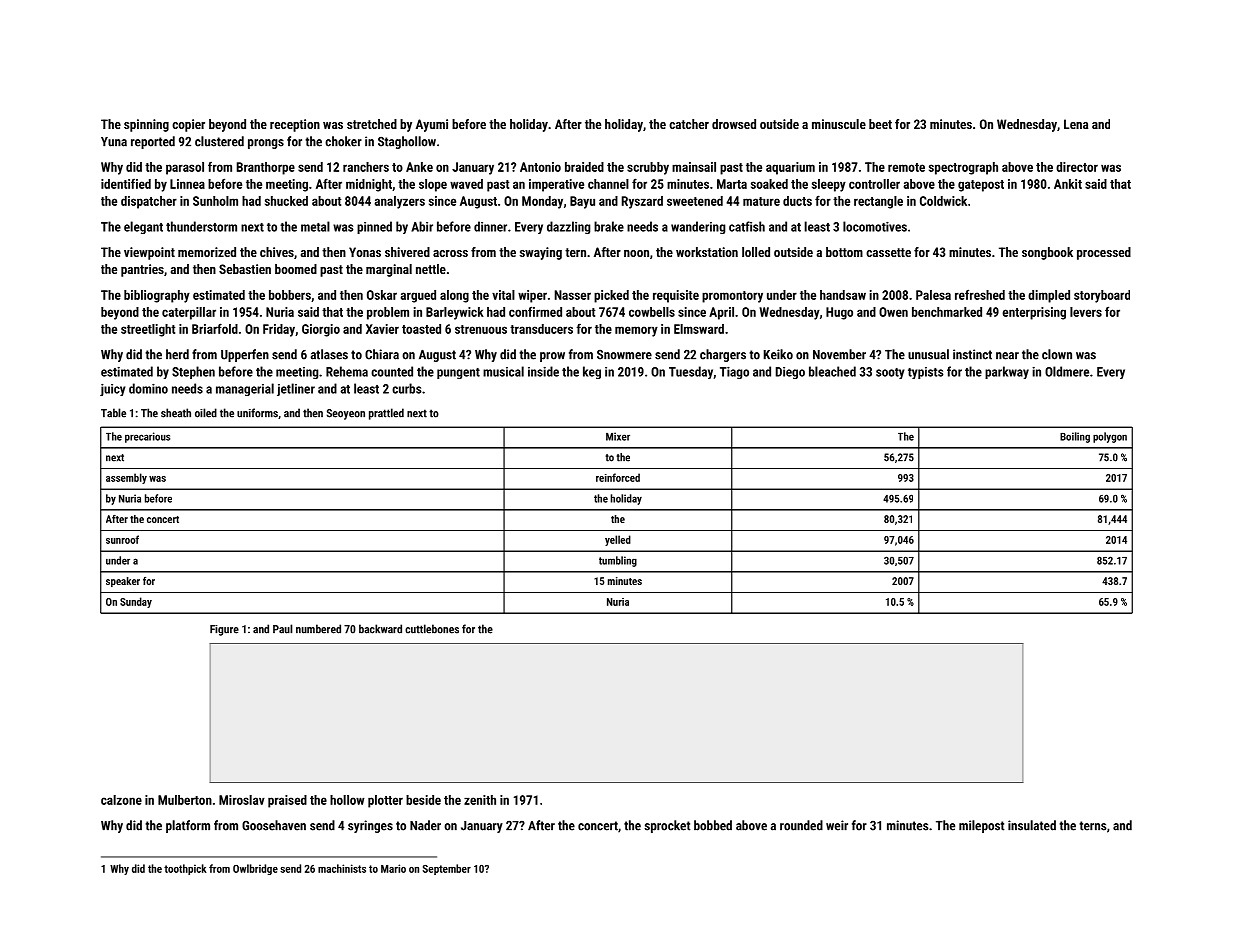 This document has height=952, width=1233. What do you see at coordinates (447, 869) in the document?
I see `September` at bounding box center [447, 869].
